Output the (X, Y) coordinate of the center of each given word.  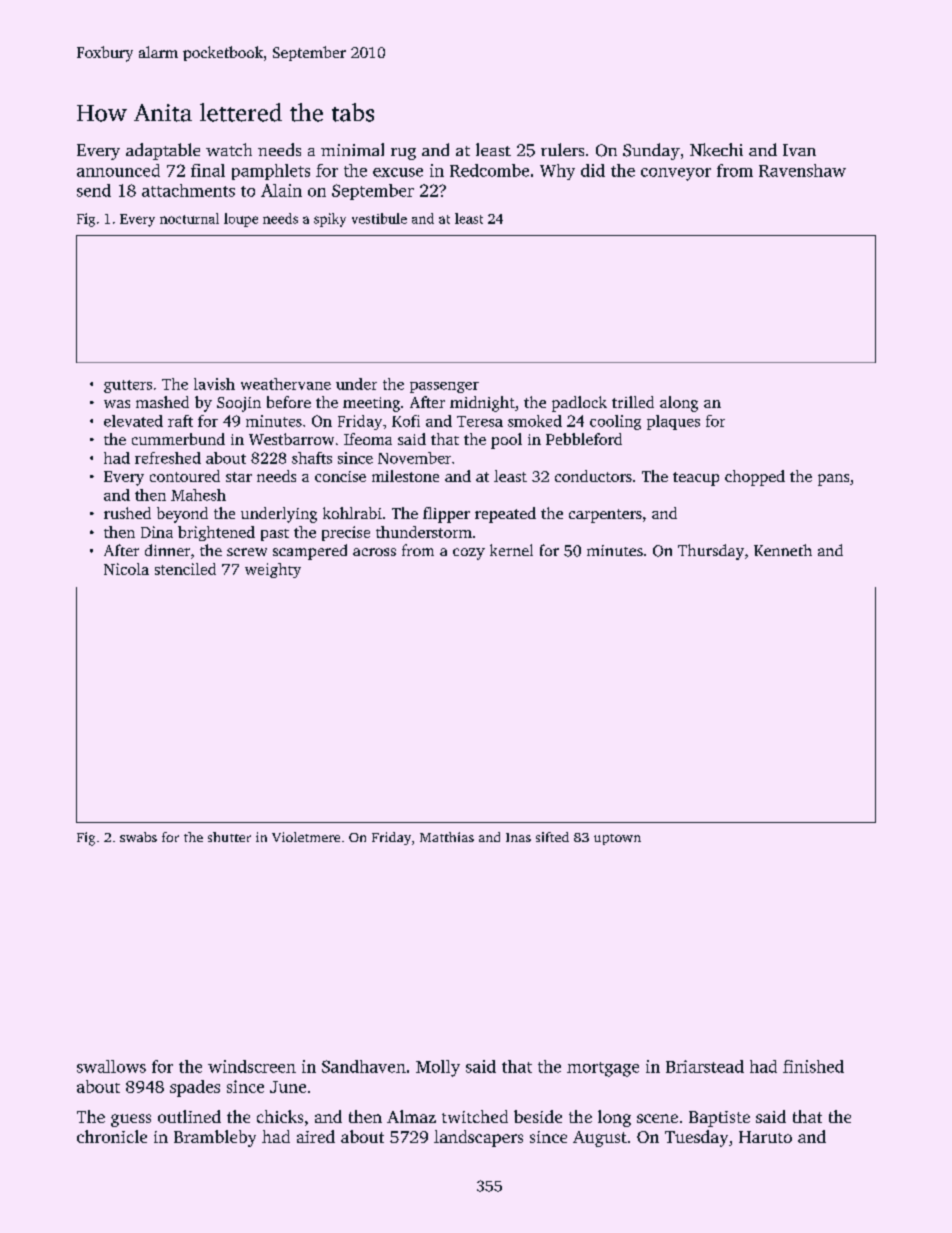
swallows (111, 1066)
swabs (138, 837)
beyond (182, 515)
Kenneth (783, 550)
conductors (593, 476)
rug (403, 154)
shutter (229, 837)
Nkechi (716, 149)
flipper (446, 515)
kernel (511, 550)
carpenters (605, 516)
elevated (133, 421)
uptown (617, 839)
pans (833, 480)
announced (118, 170)
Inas (518, 837)
